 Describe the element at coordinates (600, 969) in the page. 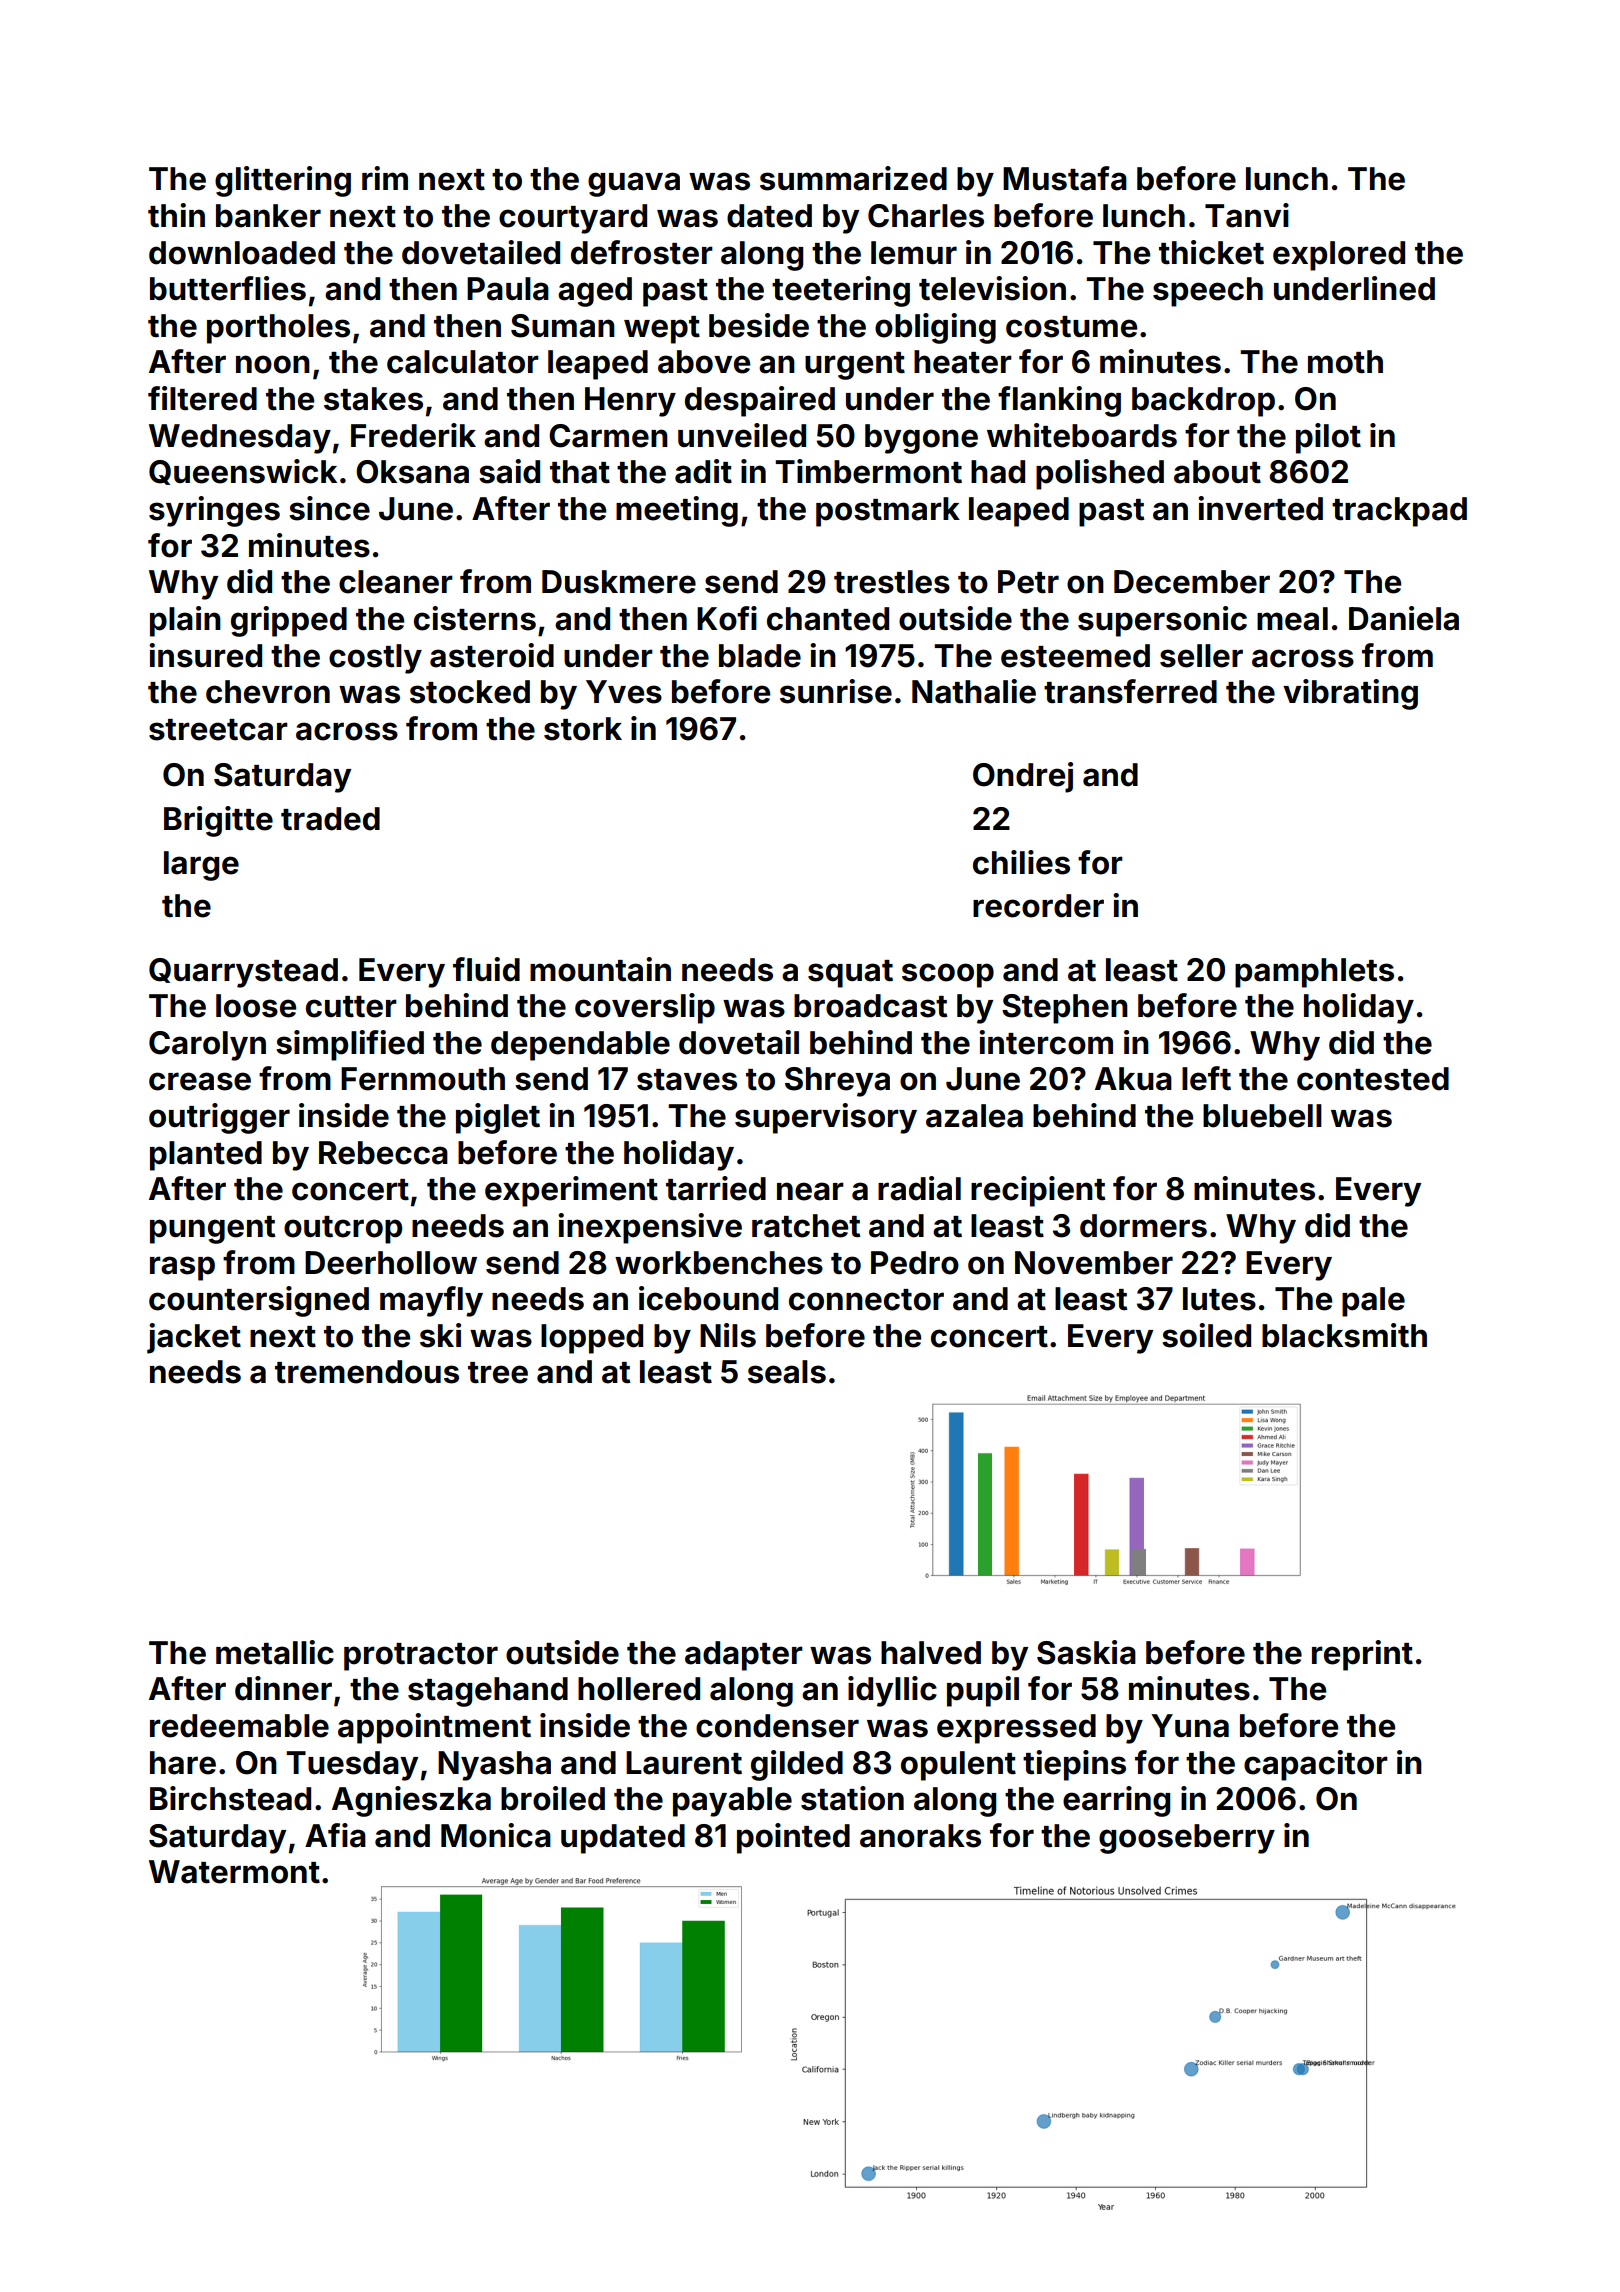

I see `mountain` at that location.
